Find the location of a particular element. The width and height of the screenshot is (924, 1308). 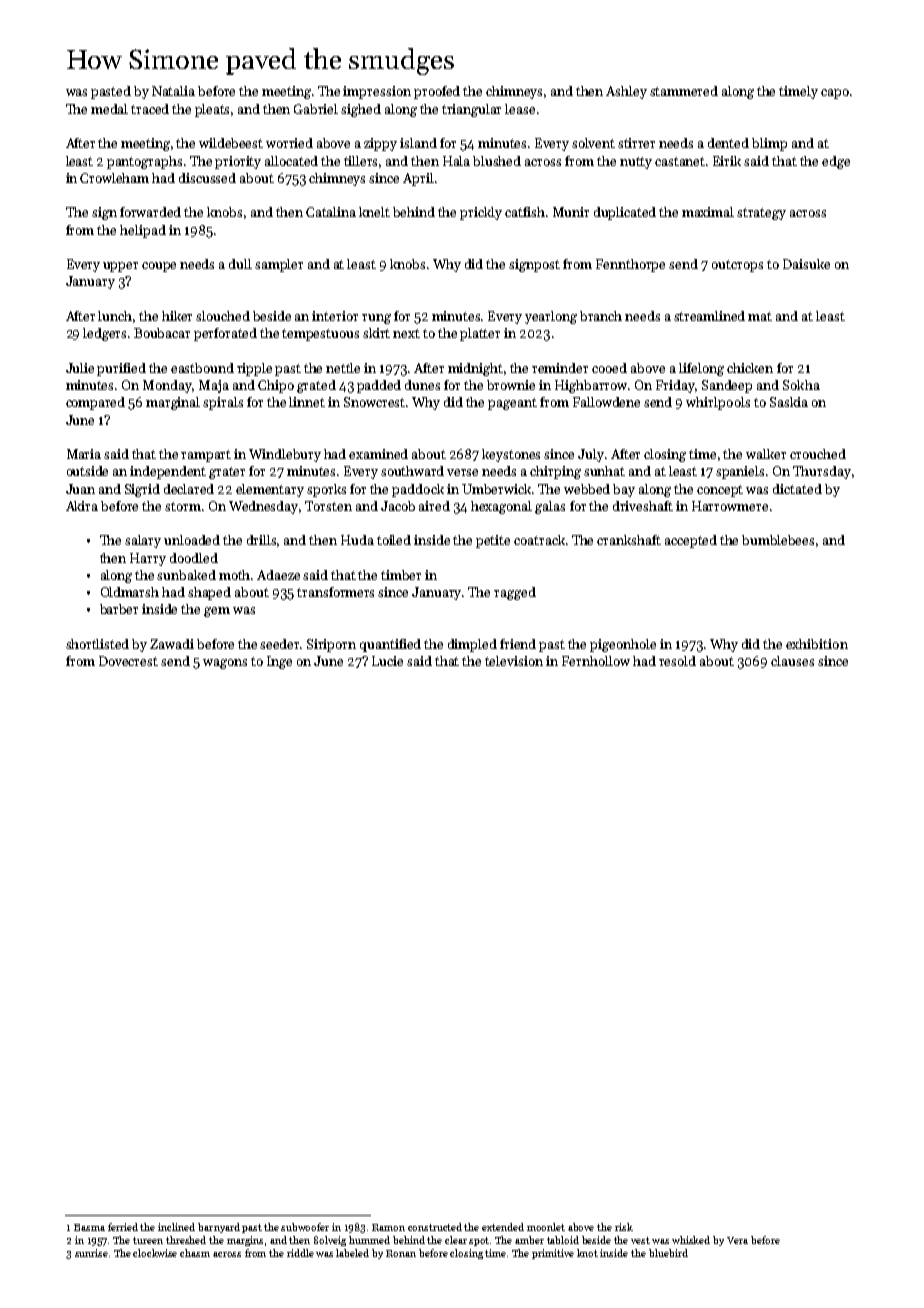

Munir is located at coordinates (571, 212).
